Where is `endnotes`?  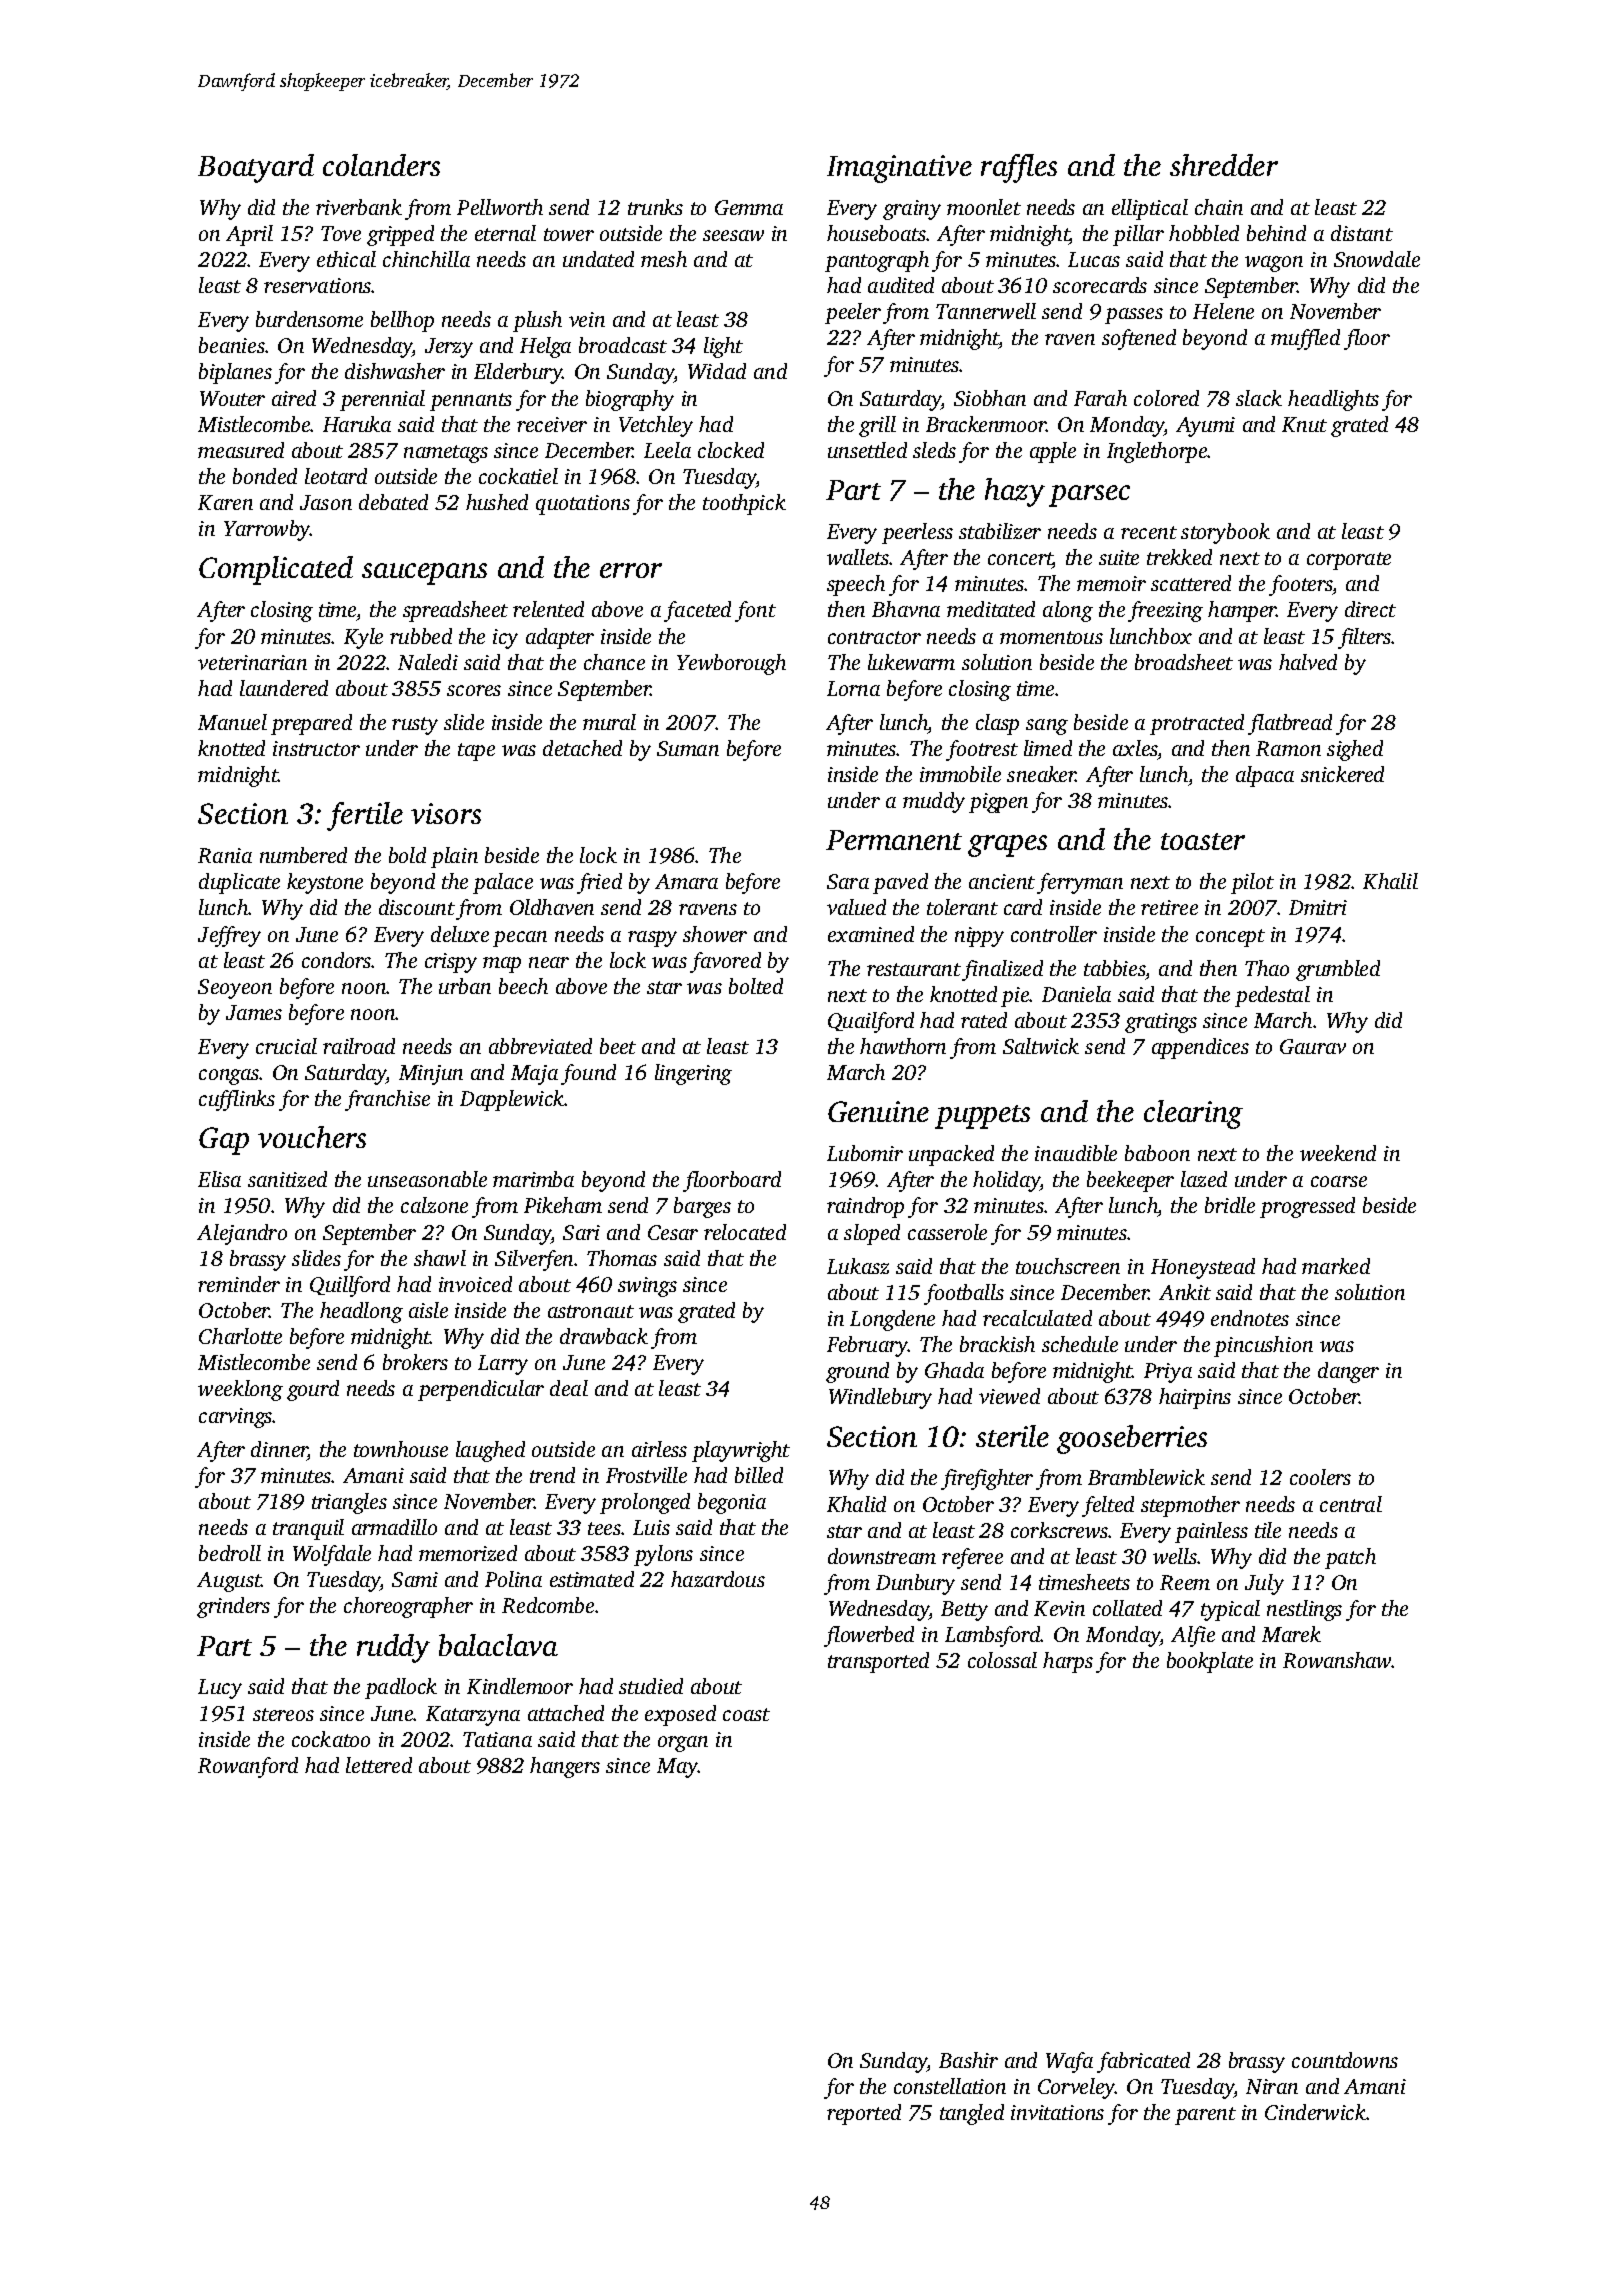 endnotes is located at coordinates (1250, 1318).
